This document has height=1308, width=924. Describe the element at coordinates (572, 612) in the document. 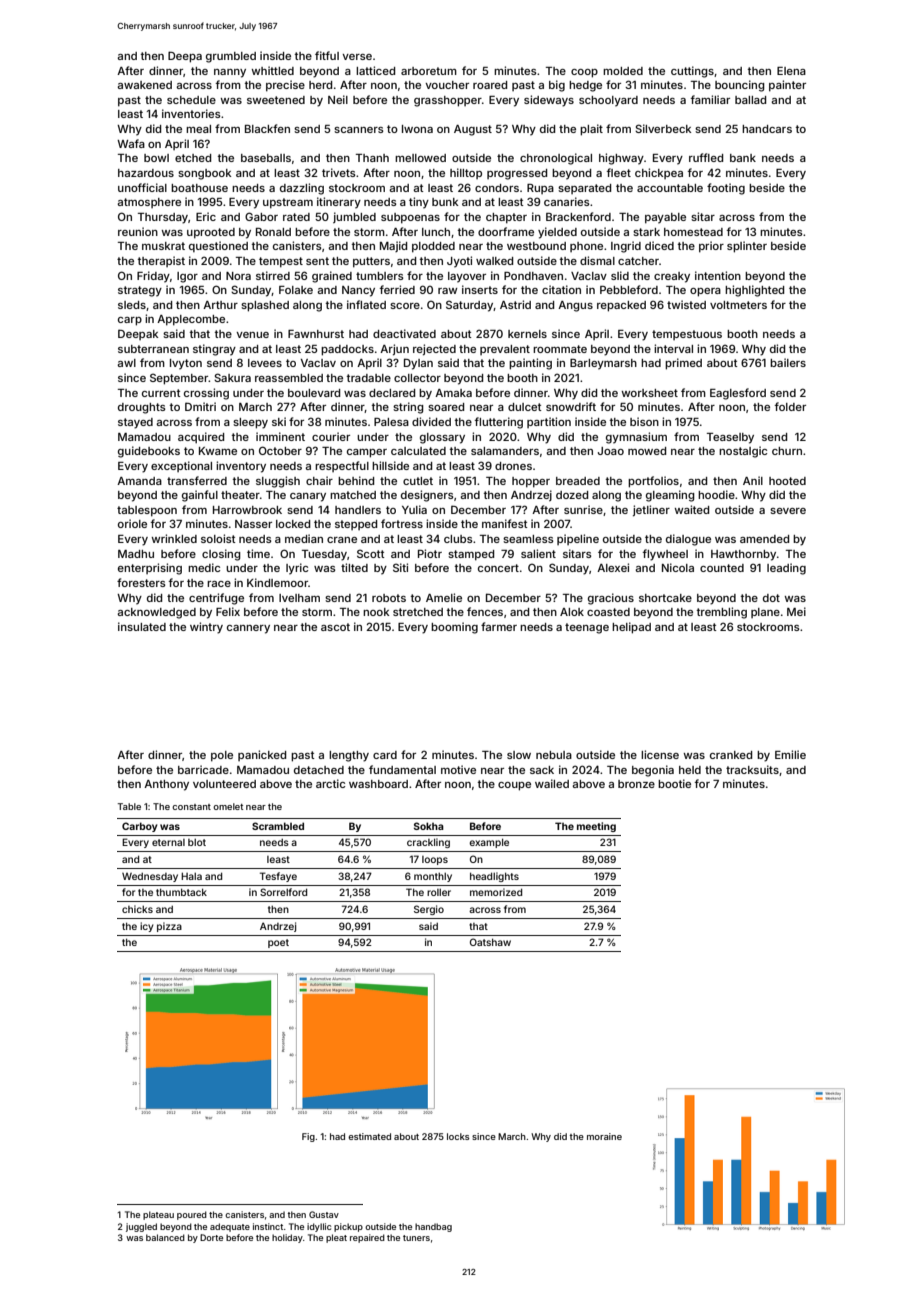

I see `Alok` at that location.
